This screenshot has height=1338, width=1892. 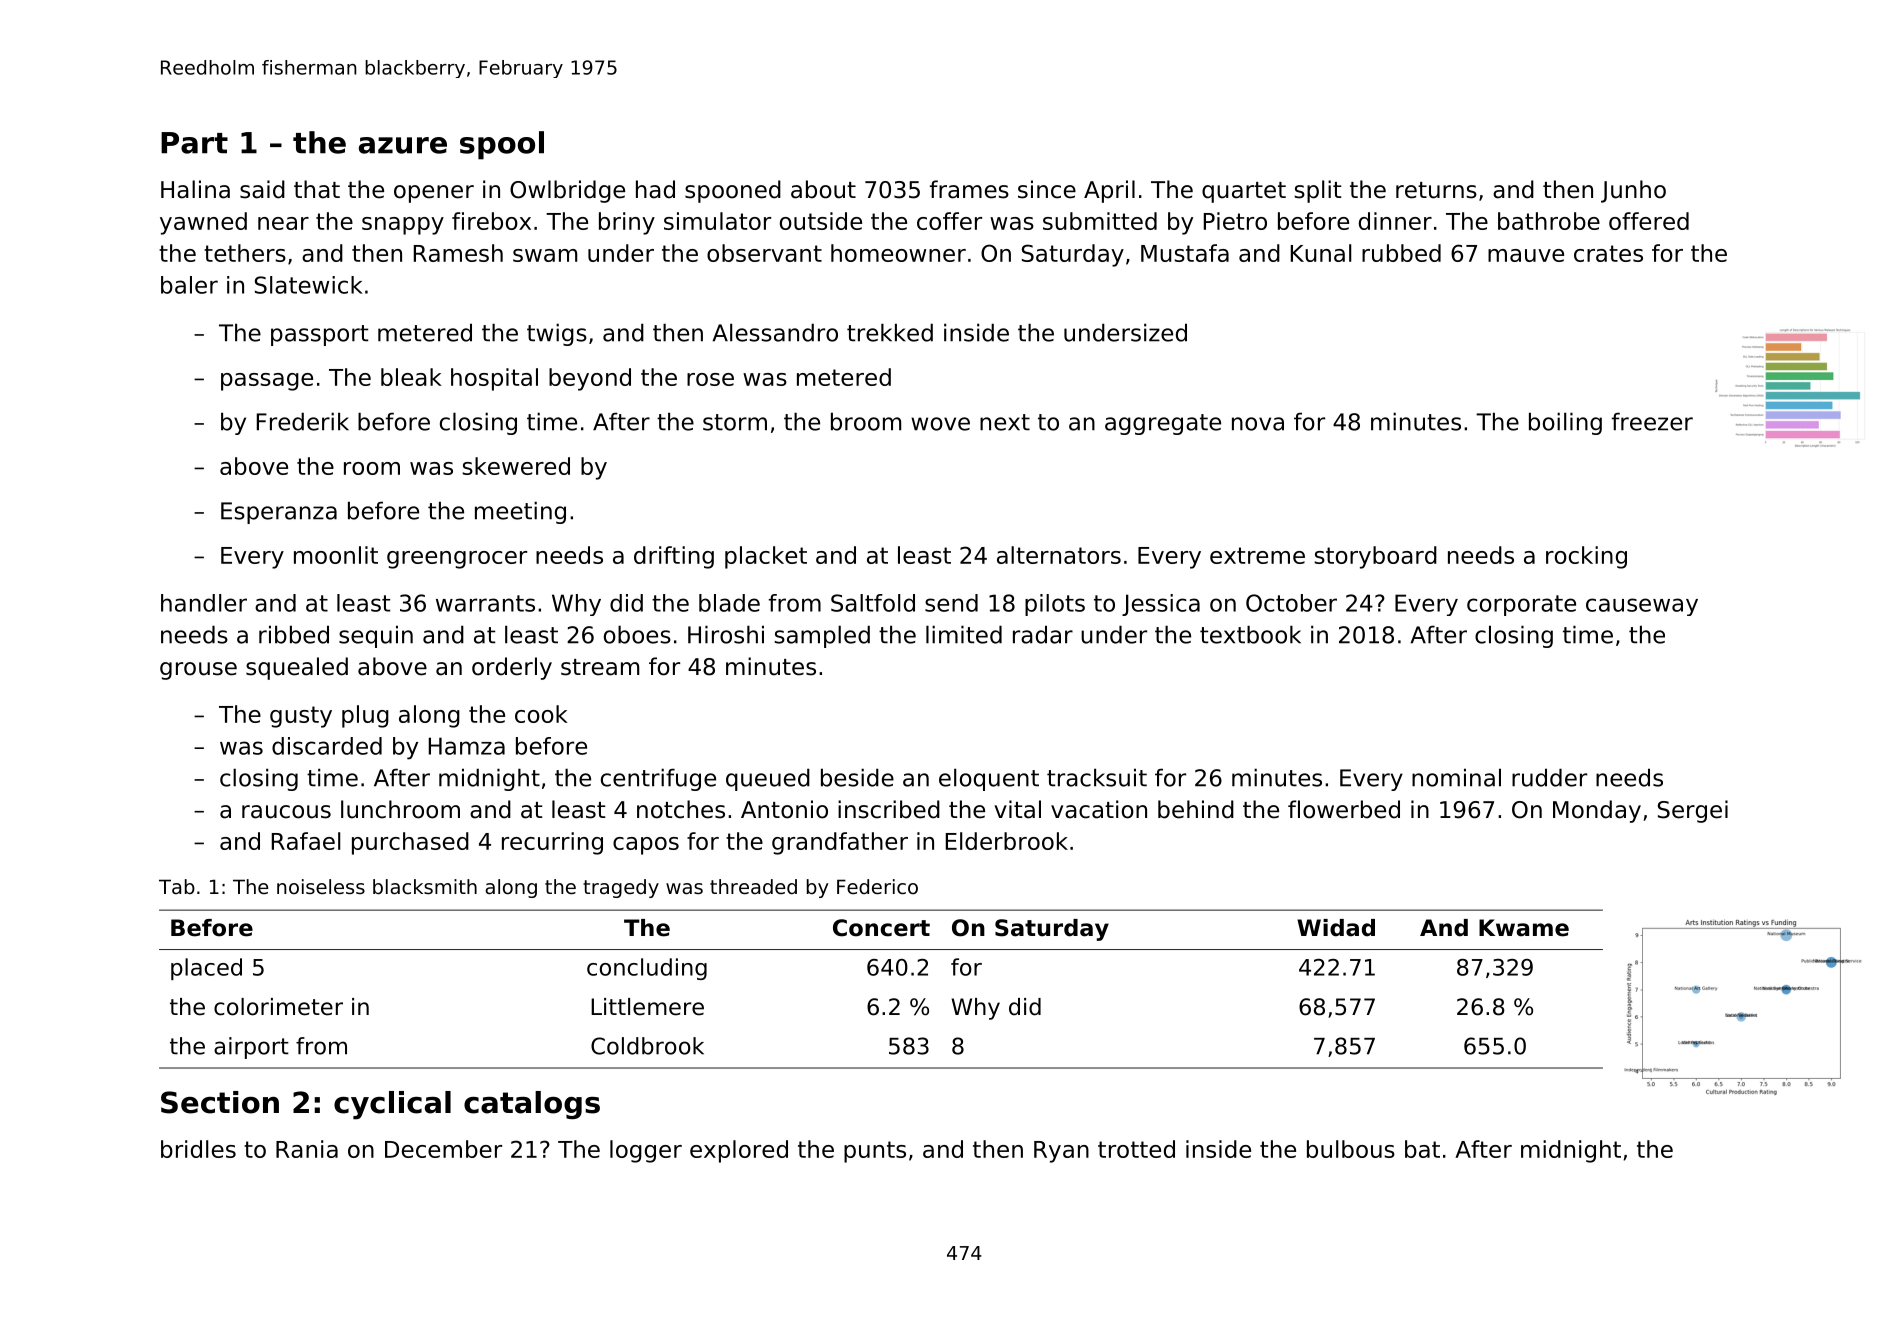 What do you see at coordinates (646, 1151) in the screenshot?
I see `logger` at bounding box center [646, 1151].
